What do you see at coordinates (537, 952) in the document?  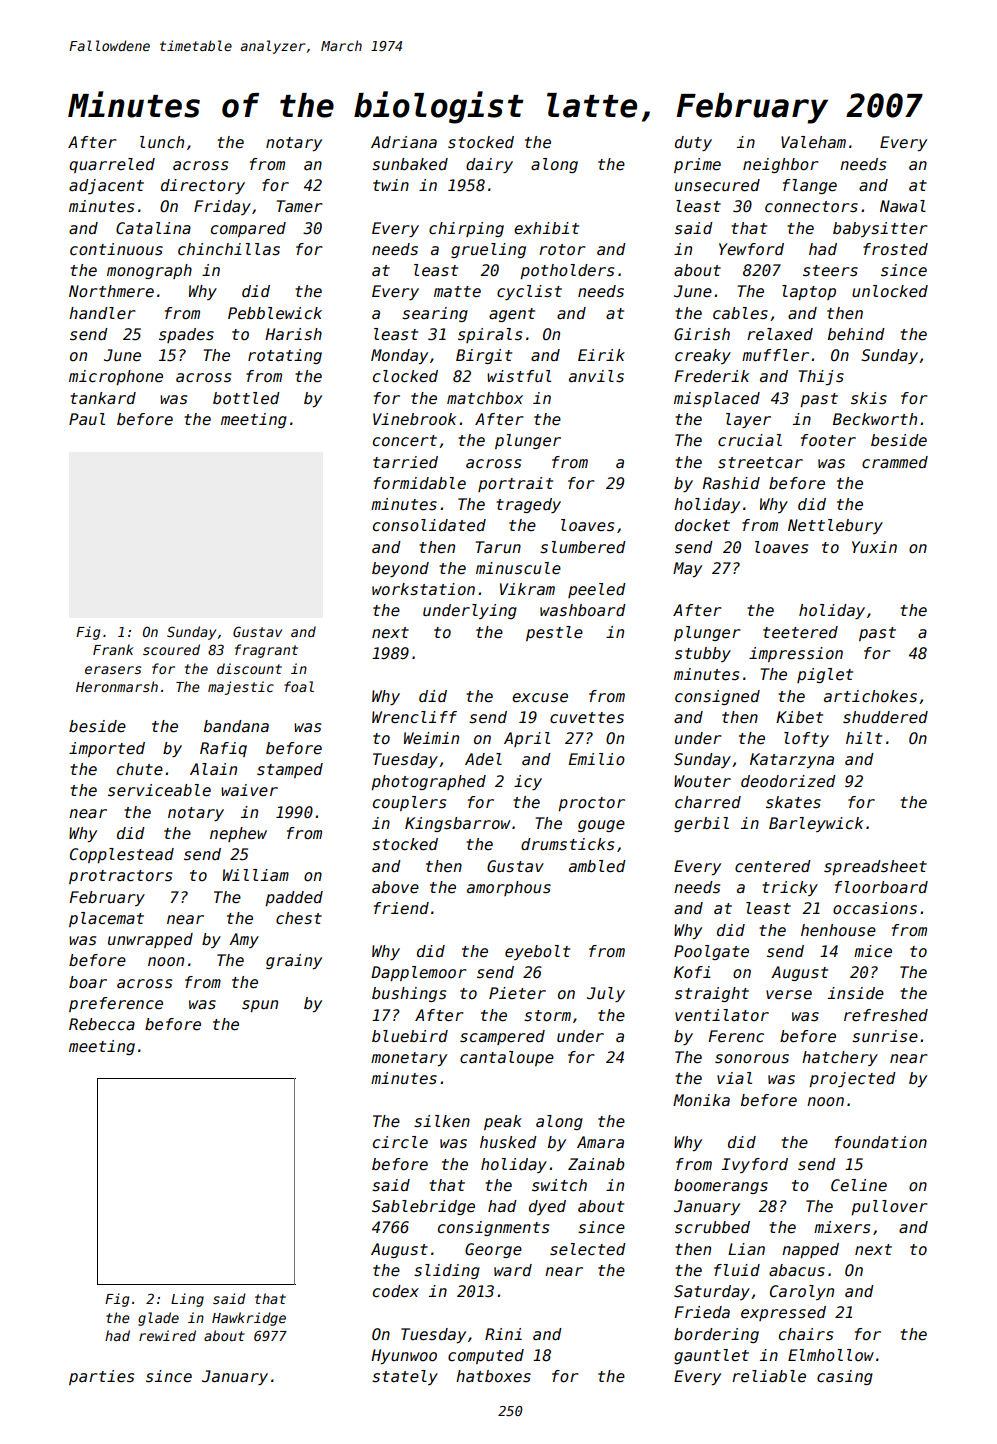 I see `eyebolt` at bounding box center [537, 952].
